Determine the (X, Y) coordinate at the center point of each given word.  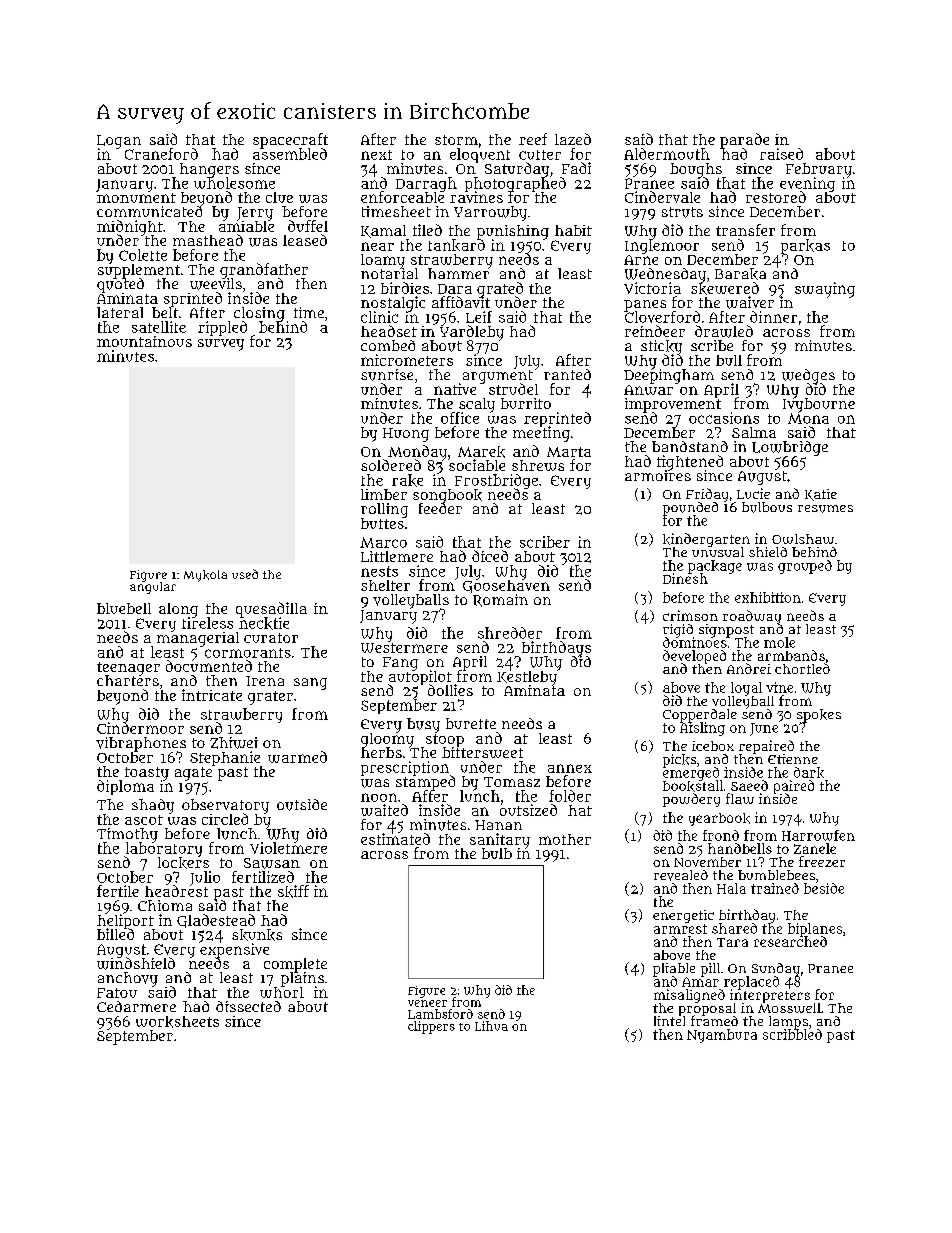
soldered (391, 465)
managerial (198, 639)
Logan (119, 141)
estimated (395, 839)
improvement (673, 405)
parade (744, 140)
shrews (538, 465)
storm (456, 140)
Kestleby (527, 678)
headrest (176, 891)
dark (809, 772)
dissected (248, 1006)
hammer (458, 273)
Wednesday (665, 275)
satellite (159, 327)
